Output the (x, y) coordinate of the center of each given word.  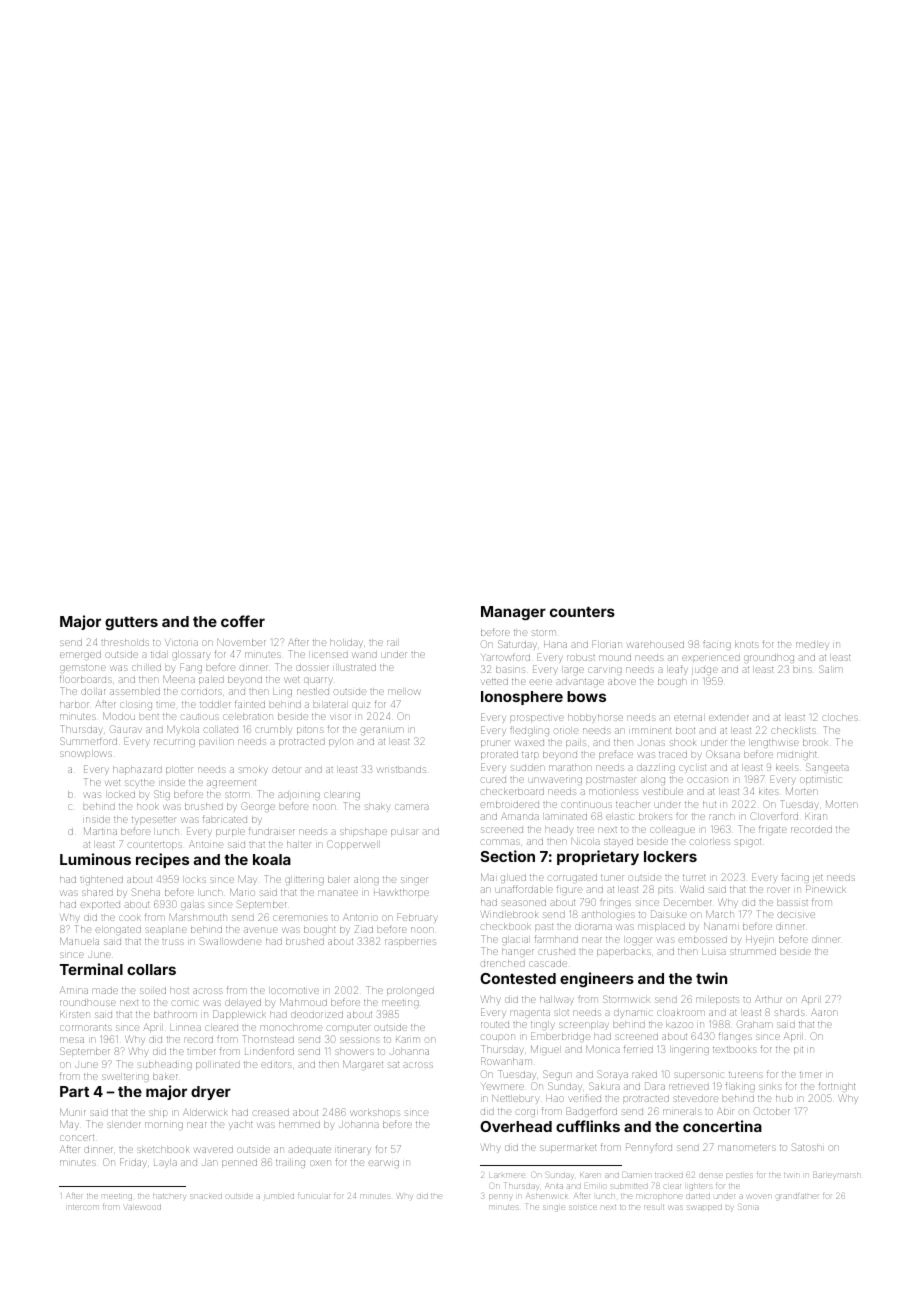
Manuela (79, 941)
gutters (131, 623)
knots (747, 645)
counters (582, 612)
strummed (753, 952)
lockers (670, 856)
